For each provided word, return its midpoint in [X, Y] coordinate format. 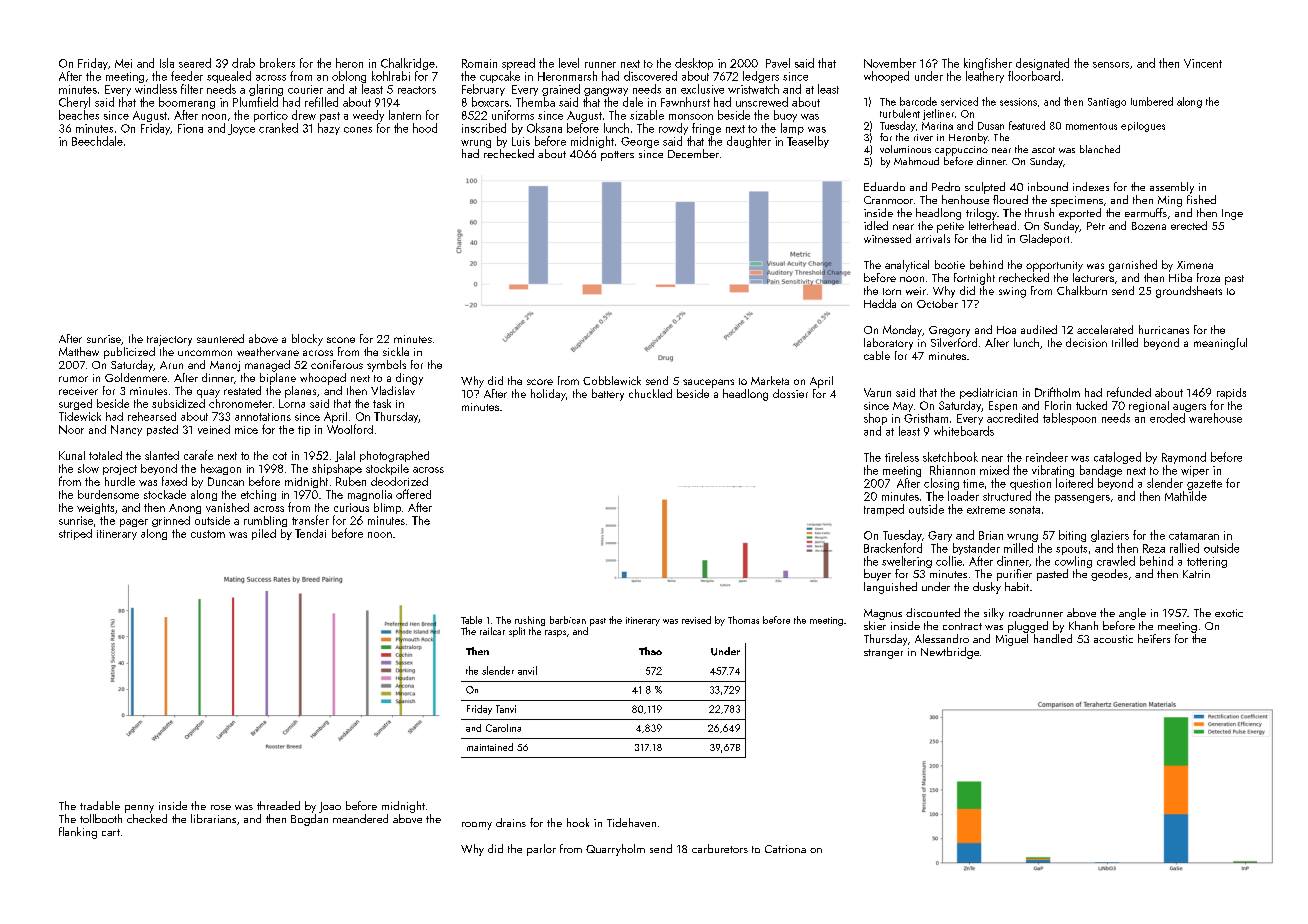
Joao [330, 807]
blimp [387, 508]
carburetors [720, 848]
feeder [187, 76]
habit [1017, 586]
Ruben [351, 481]
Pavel [778, 63]
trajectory [169, 340]
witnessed [887, 238]
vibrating [1053, 471]
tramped [884, 510]
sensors [1111, 65]
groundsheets [1189, 292]
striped [75, 534]
